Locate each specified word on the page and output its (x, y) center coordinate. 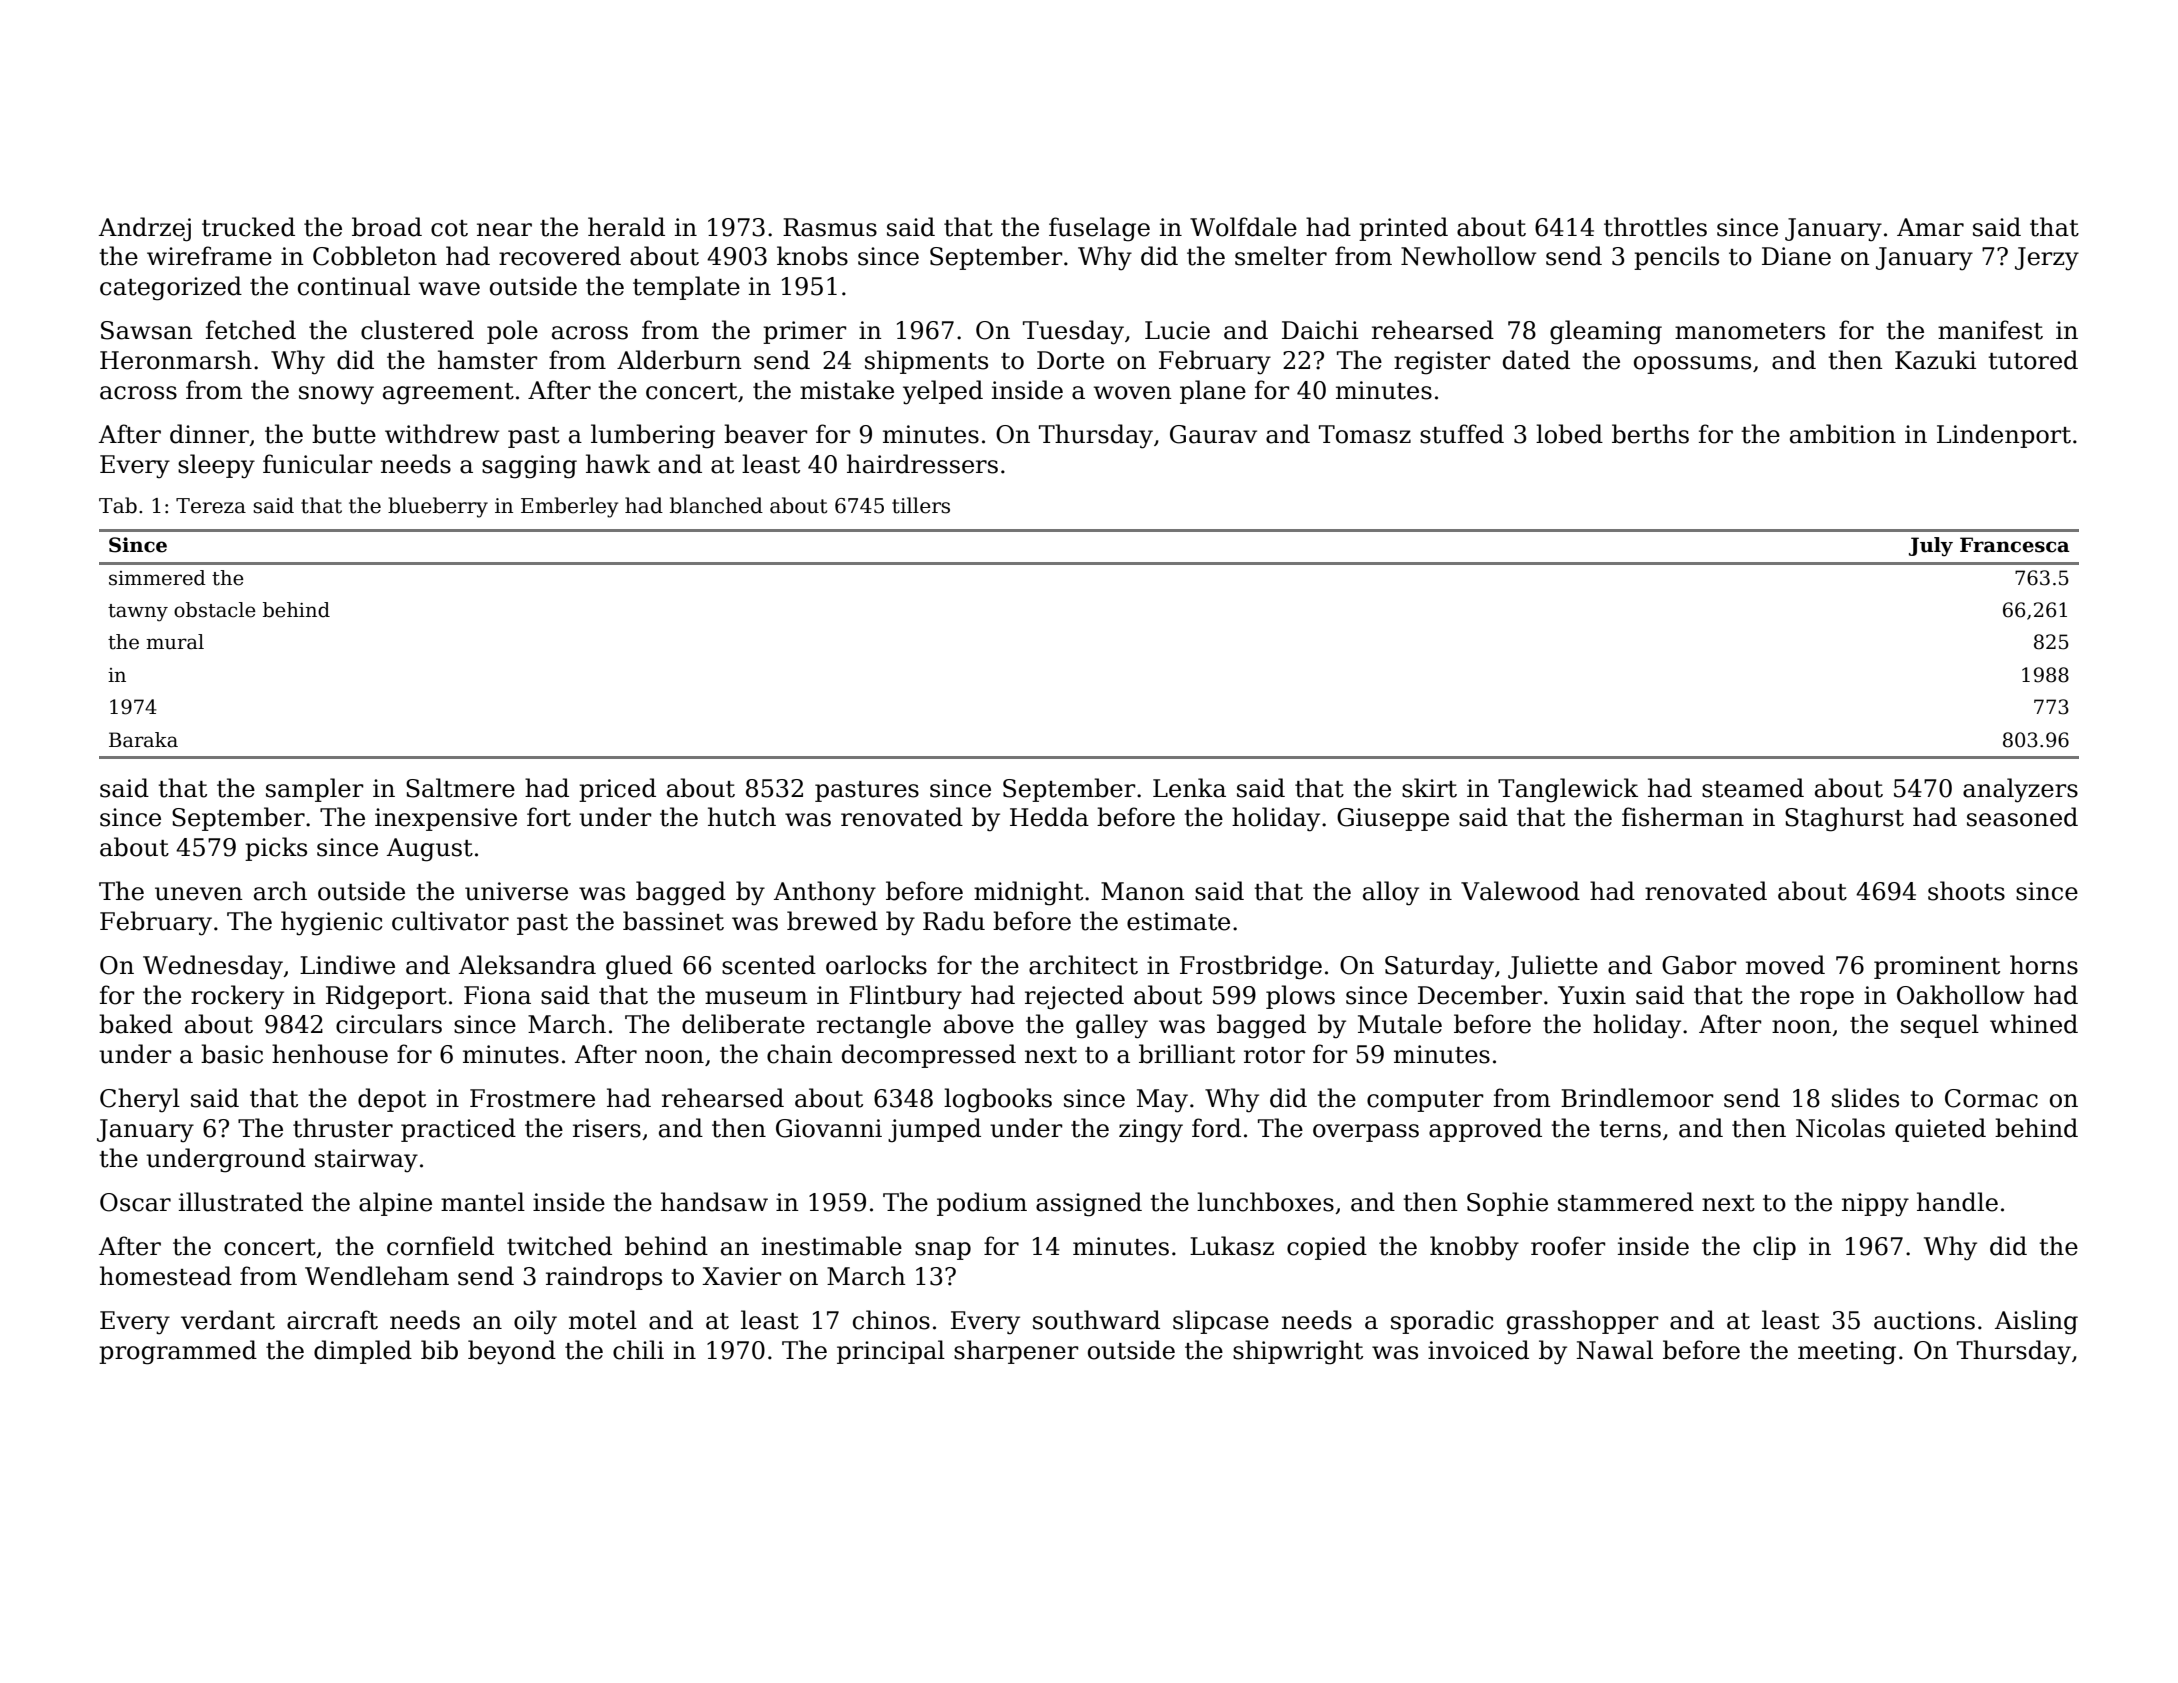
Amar (1930, 227)
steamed (1753, 788)
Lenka (1189, 788)
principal (891, 1352)
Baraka (143, 740)
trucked (248, 227)
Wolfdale (1243, 227)
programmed (178, 1352)
